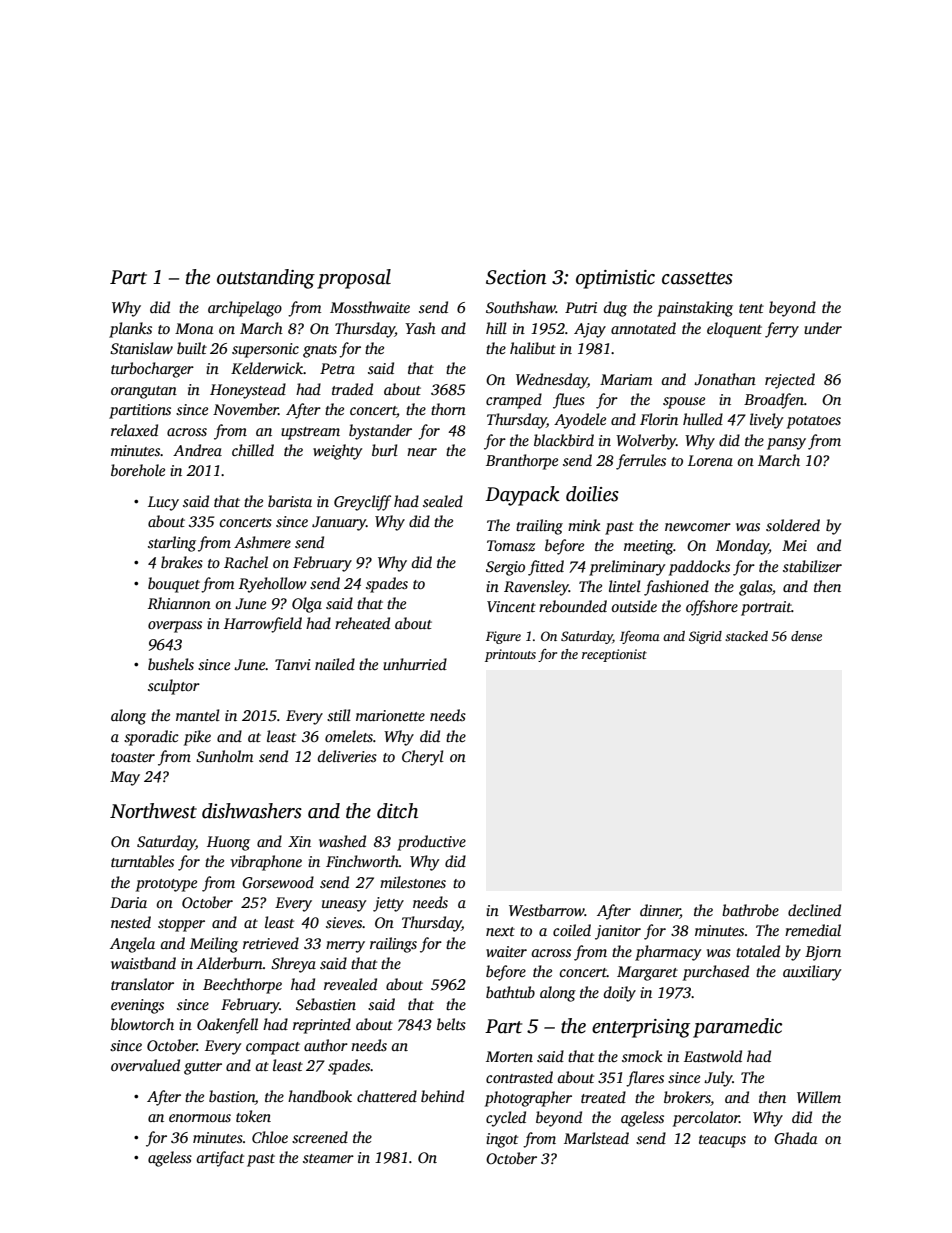 This screenshot has height=1233, width=952. Describe the element at coordinates (823, 328) in the screenshot. I see `under` at that location.
